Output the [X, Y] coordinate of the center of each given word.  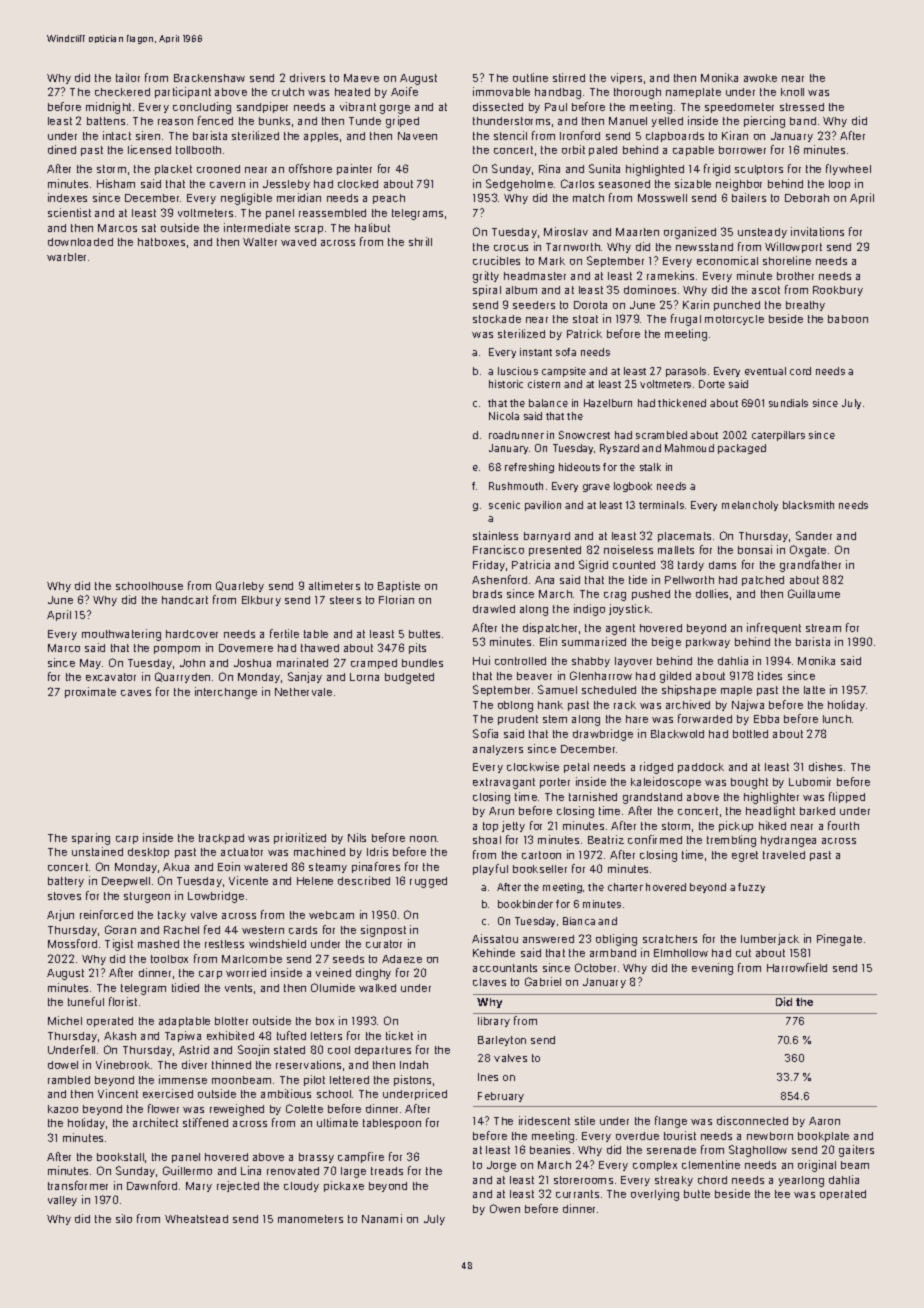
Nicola [504, 416]
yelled [667, 122]
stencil [510, 135]
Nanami [382, 1218]
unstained [97, 851]
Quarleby [240, 586]
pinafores [376, 867]
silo [124, 1218]
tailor [128, 77]
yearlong [801, 1181]
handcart [185, 600]
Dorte [712, 384]
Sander [814, 535]
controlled [520, 661]
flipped [847, 797]
